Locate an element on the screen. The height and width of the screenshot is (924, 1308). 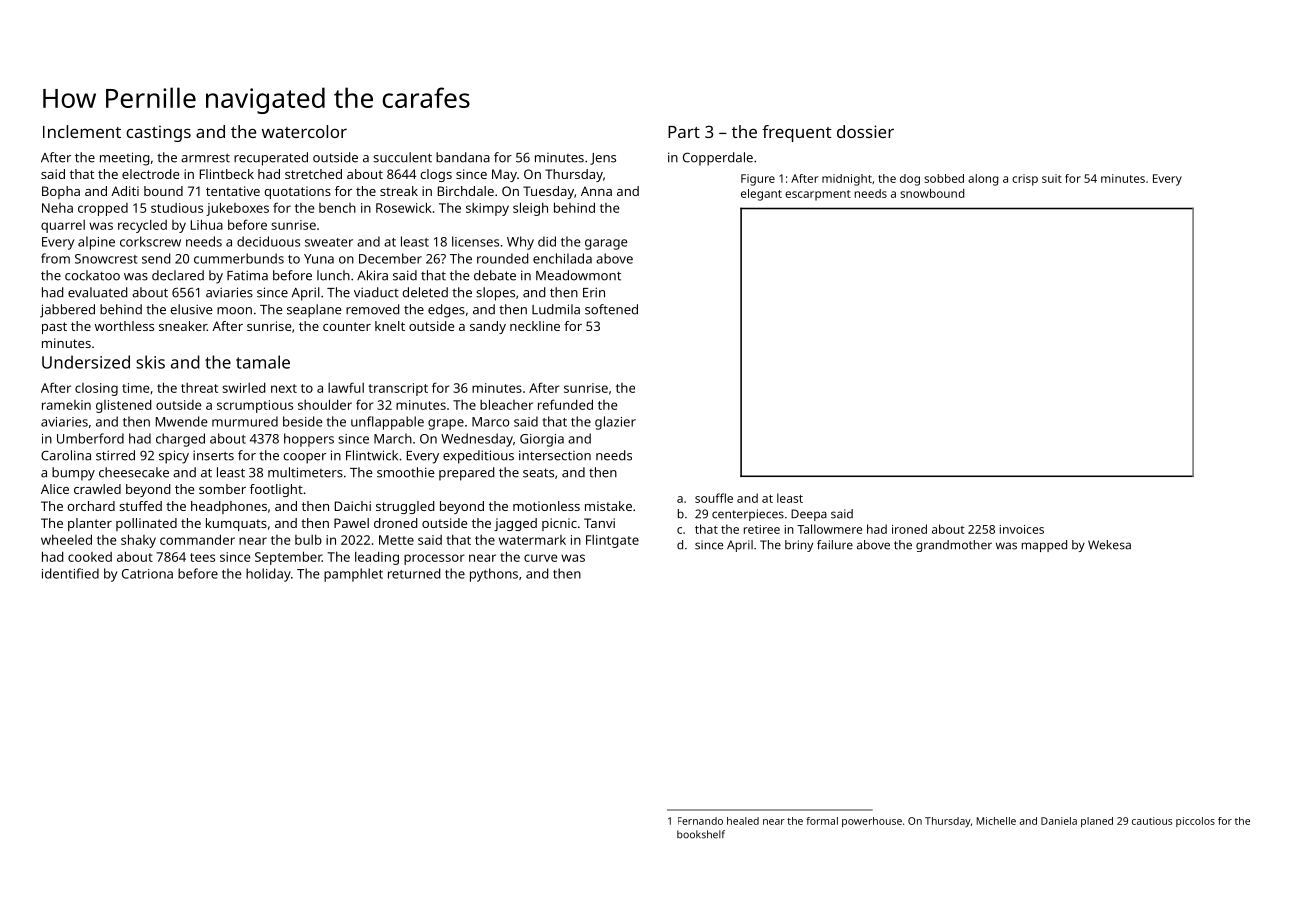
watercolor is located at coordinates (304, 131).
